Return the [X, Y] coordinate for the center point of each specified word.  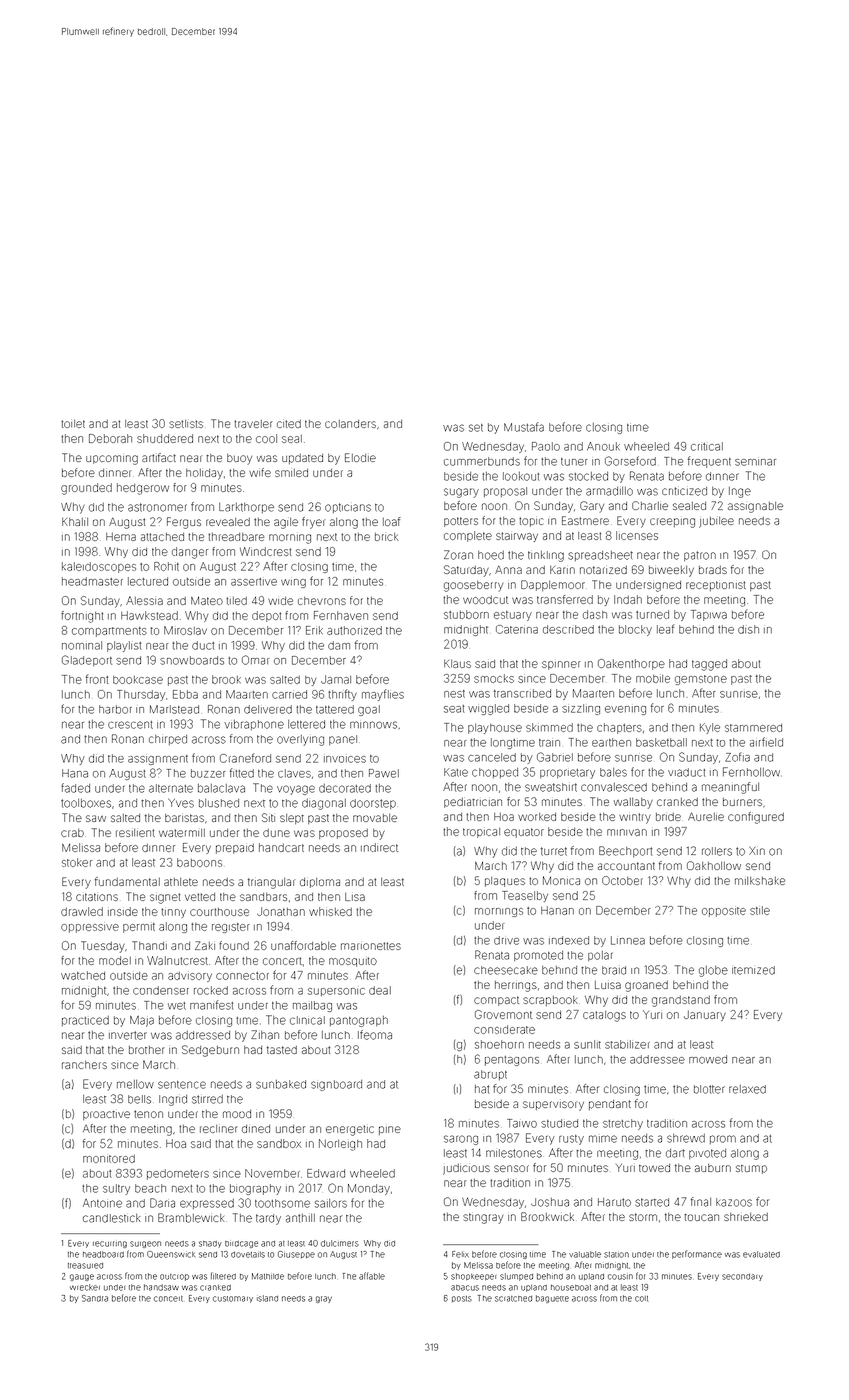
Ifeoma [375, 1035]
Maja [142, 1021]
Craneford [245, 758]
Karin [562, 570]
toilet [73, 424]
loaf [392, 521]
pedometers [178, 1174]
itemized [753, 970]
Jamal [336, 679]
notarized [603, 570]
